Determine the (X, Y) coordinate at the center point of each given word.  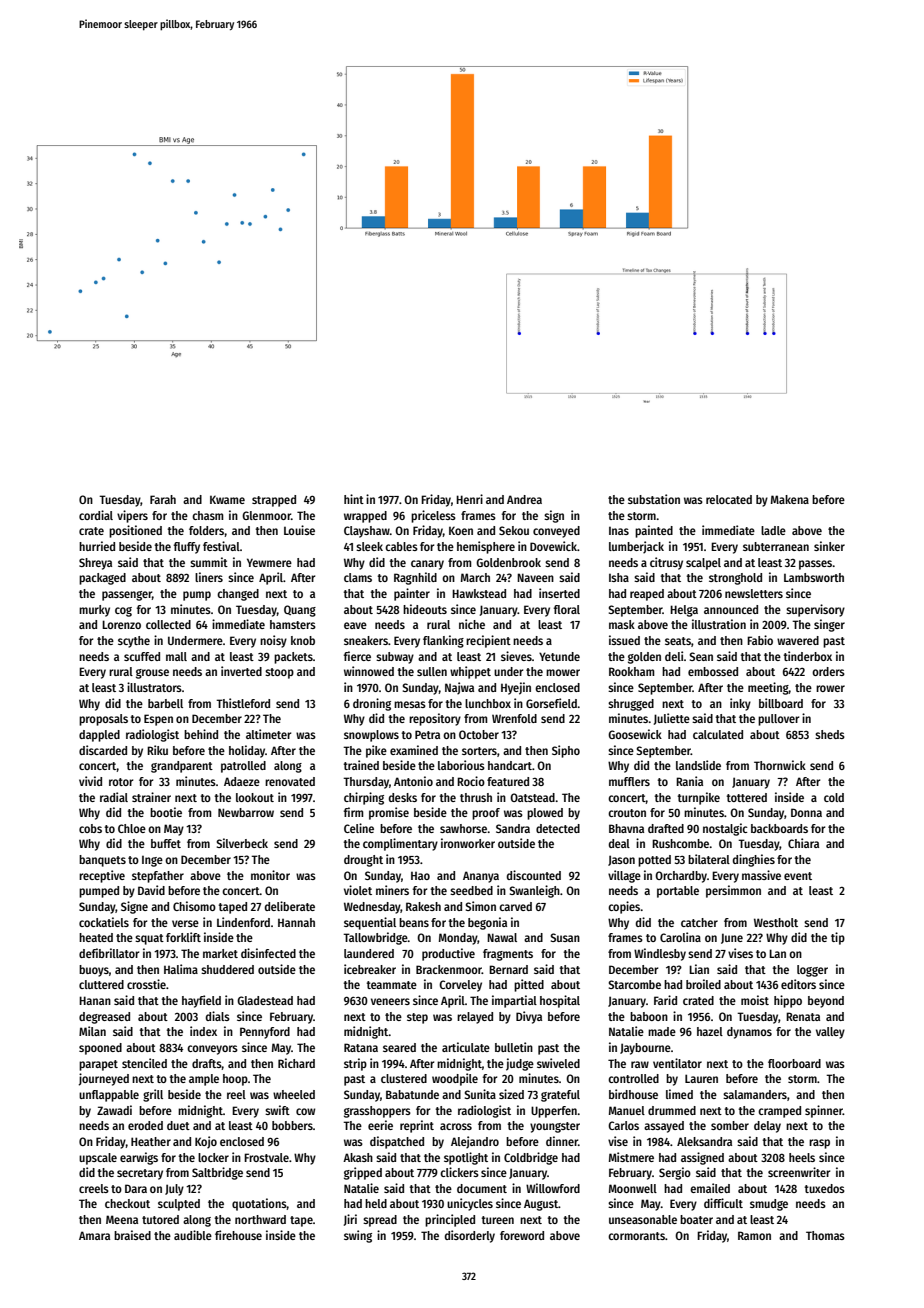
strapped (274, 501)
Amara (94, 1235)
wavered (798, 640)
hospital (560, 1001)
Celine (359, 828)
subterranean (776, 546)
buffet (166, 843)
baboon (649, 1016)
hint (354, 499)
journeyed (104, 1079)
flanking (443, 641)
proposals (103, 720)
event (798, 876)
